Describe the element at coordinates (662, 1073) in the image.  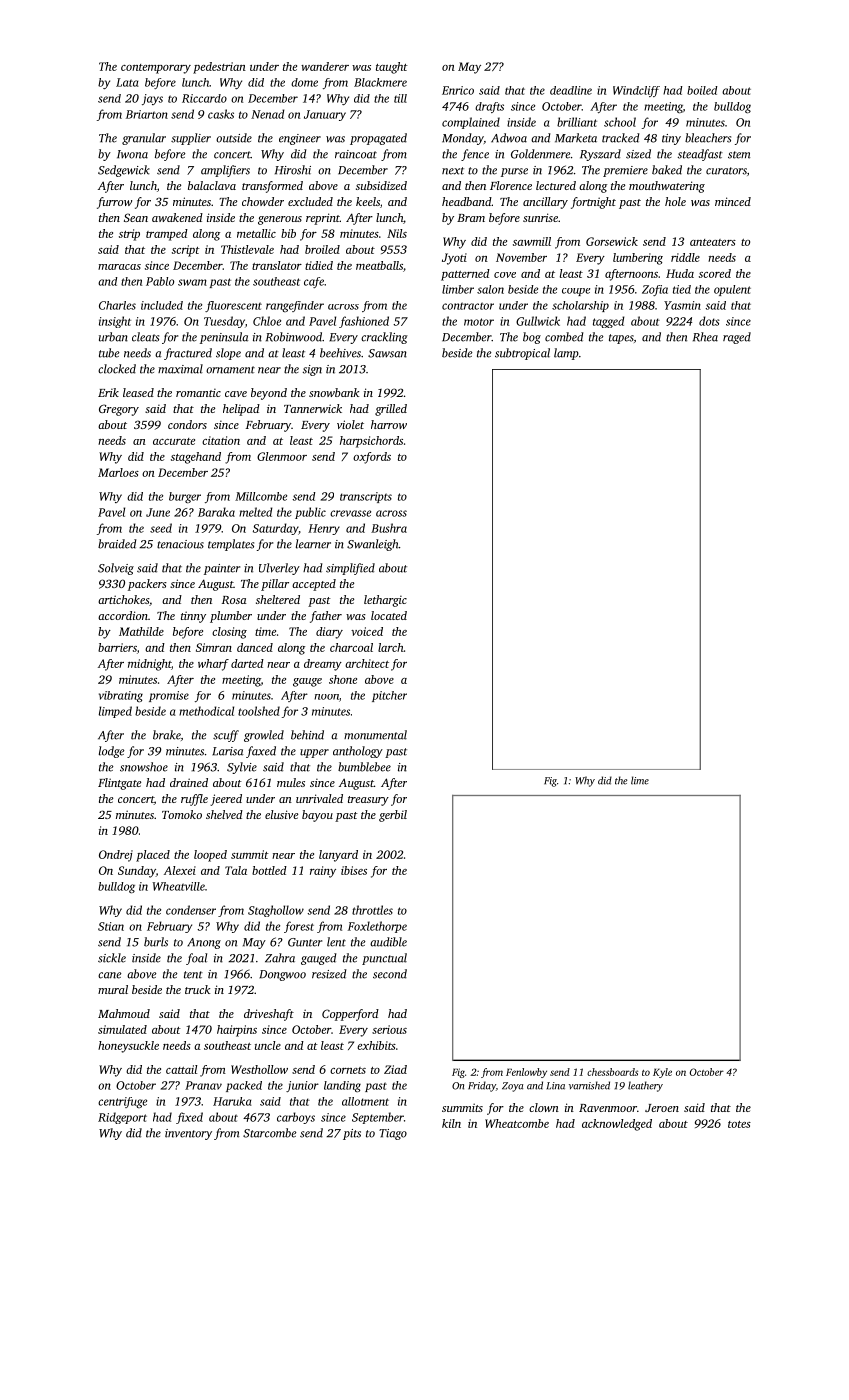
I see `Kyle` at that location.
